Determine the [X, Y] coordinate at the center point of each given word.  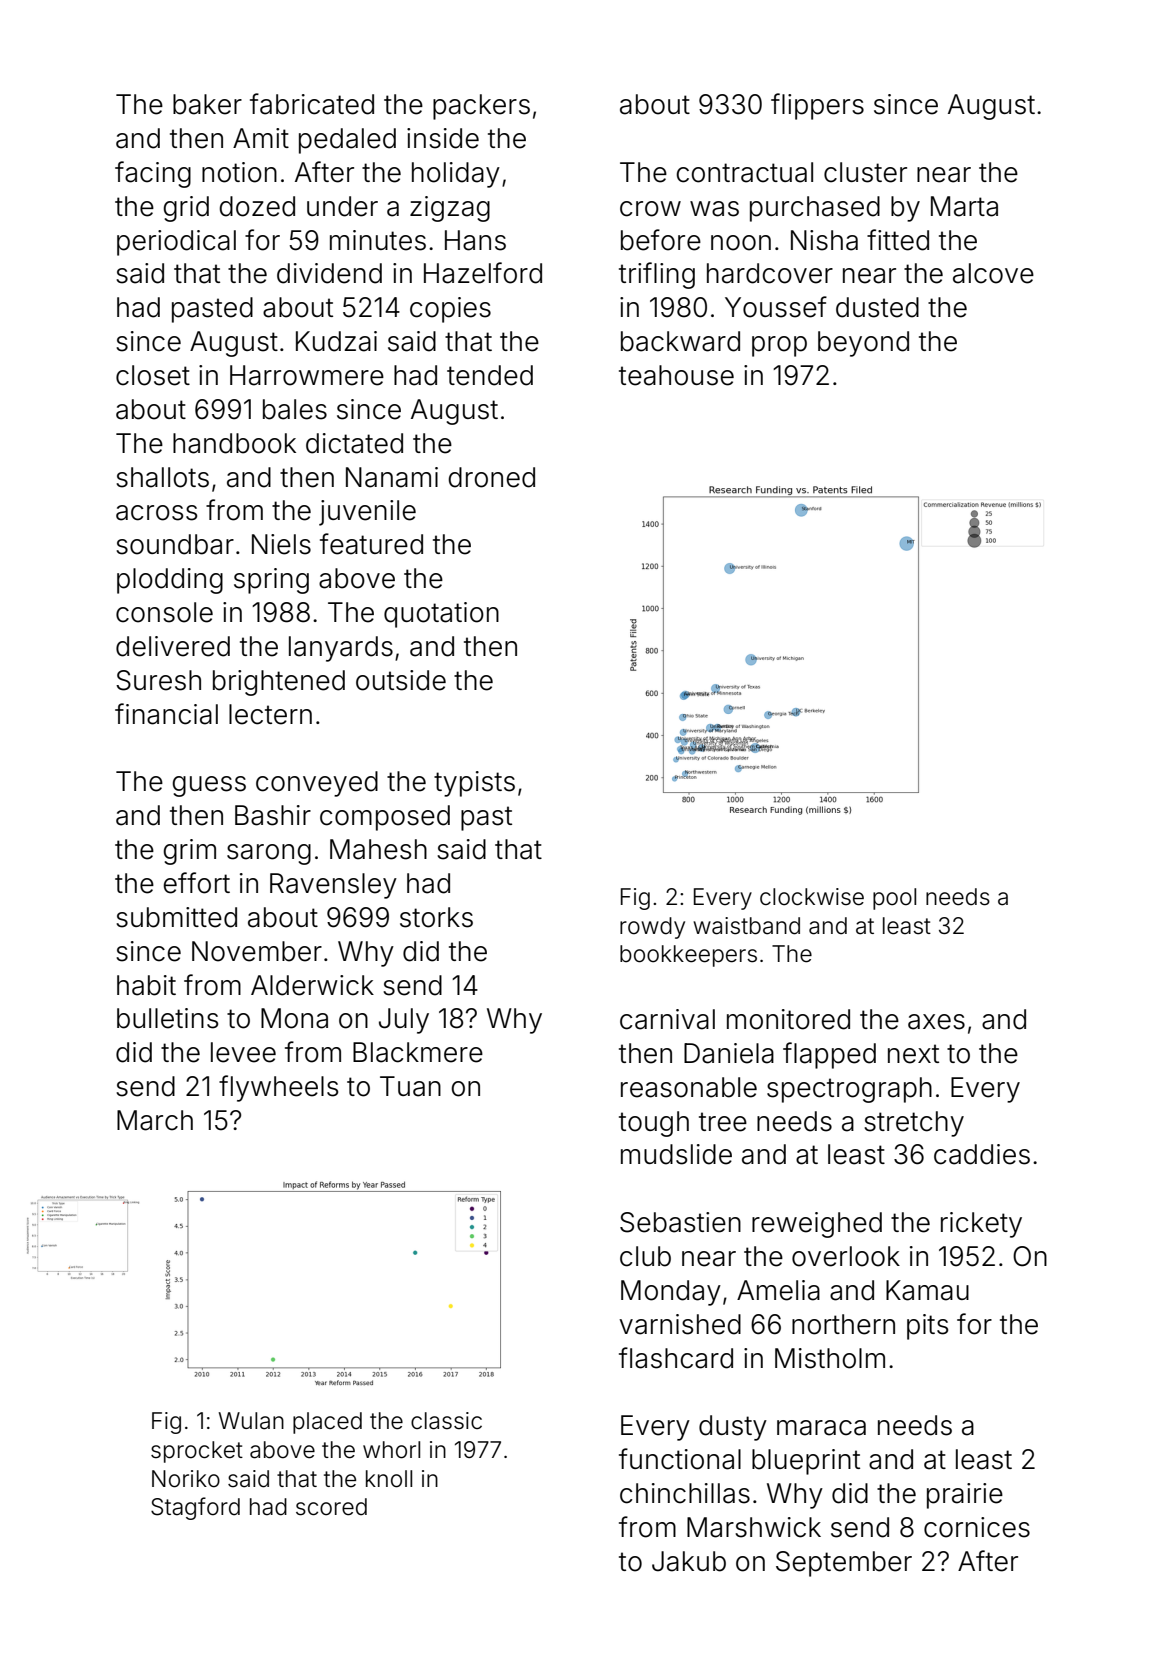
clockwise [812, 897]
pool [894, 899]
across [156, 513]
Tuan [410, 1086]
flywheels [278, 1088]
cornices [977, 1527]
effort [196, 883]
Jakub [689, 1561]
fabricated [312, 104]
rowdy [652, 928]
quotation [441, 615]
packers [481, 107]
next [913, 1054]
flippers [817, 106]
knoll [389, 1479]
